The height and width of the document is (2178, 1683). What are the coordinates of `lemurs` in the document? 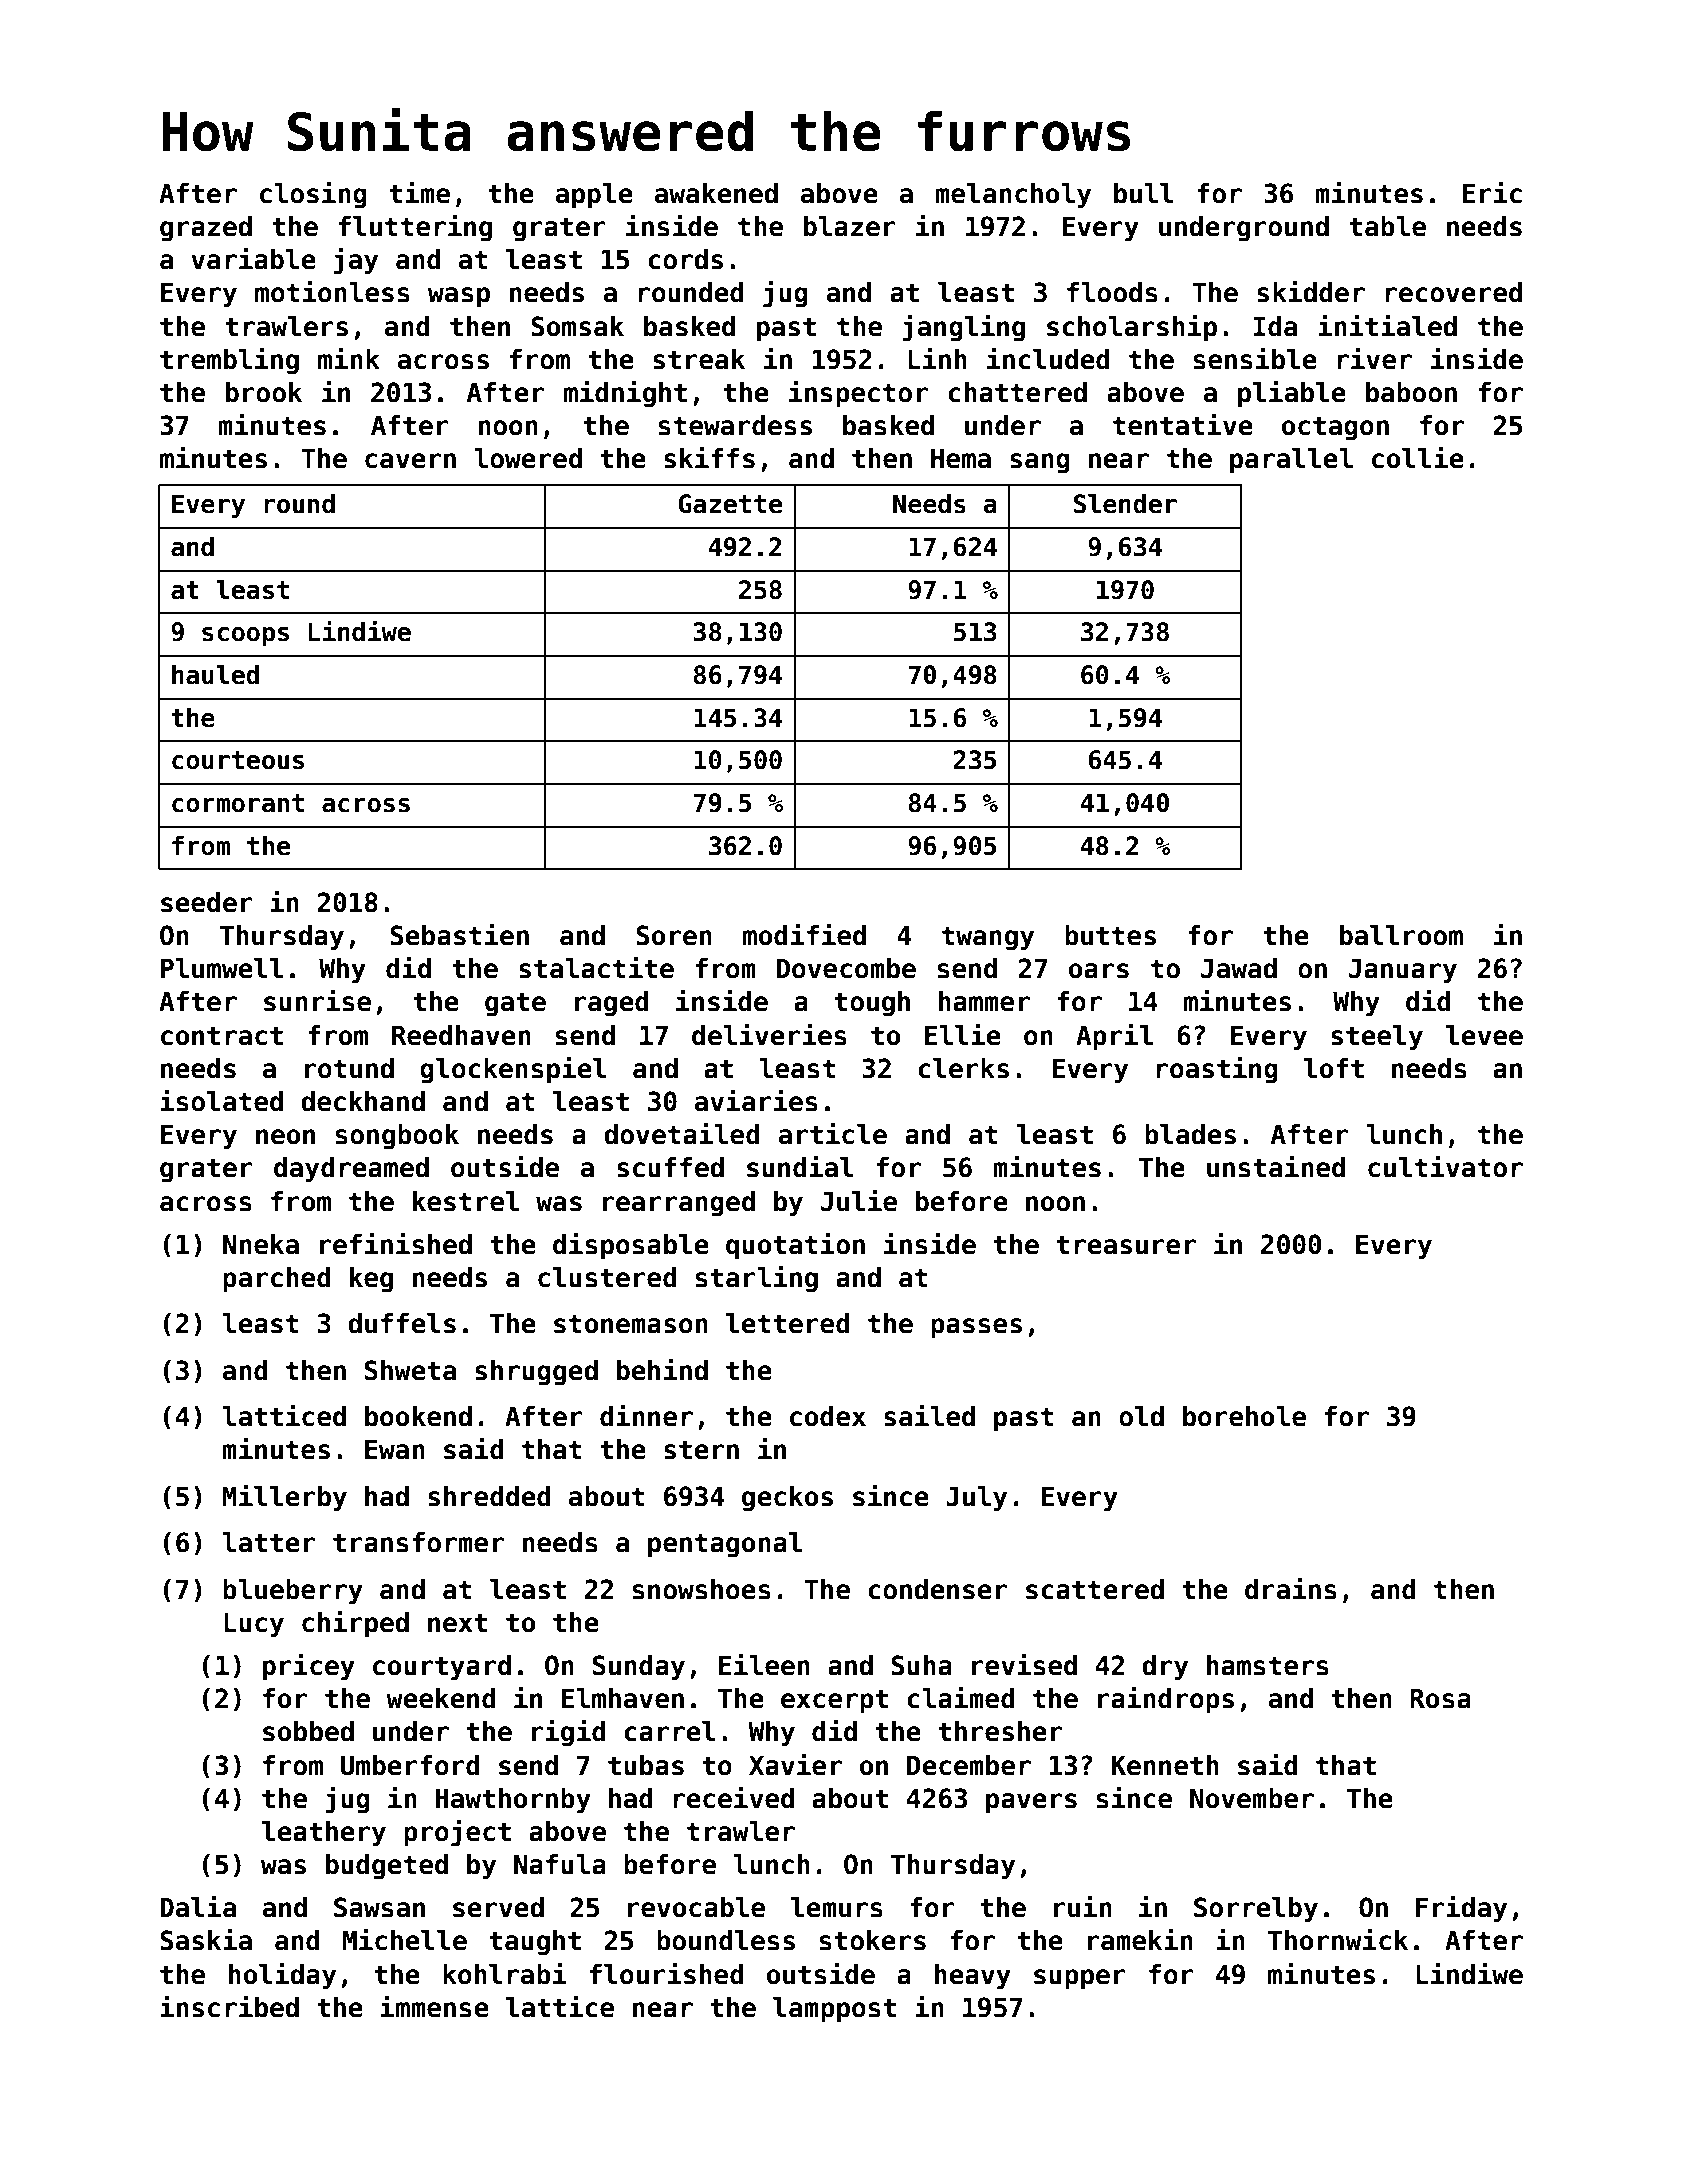 It's located at (837, 1907).
